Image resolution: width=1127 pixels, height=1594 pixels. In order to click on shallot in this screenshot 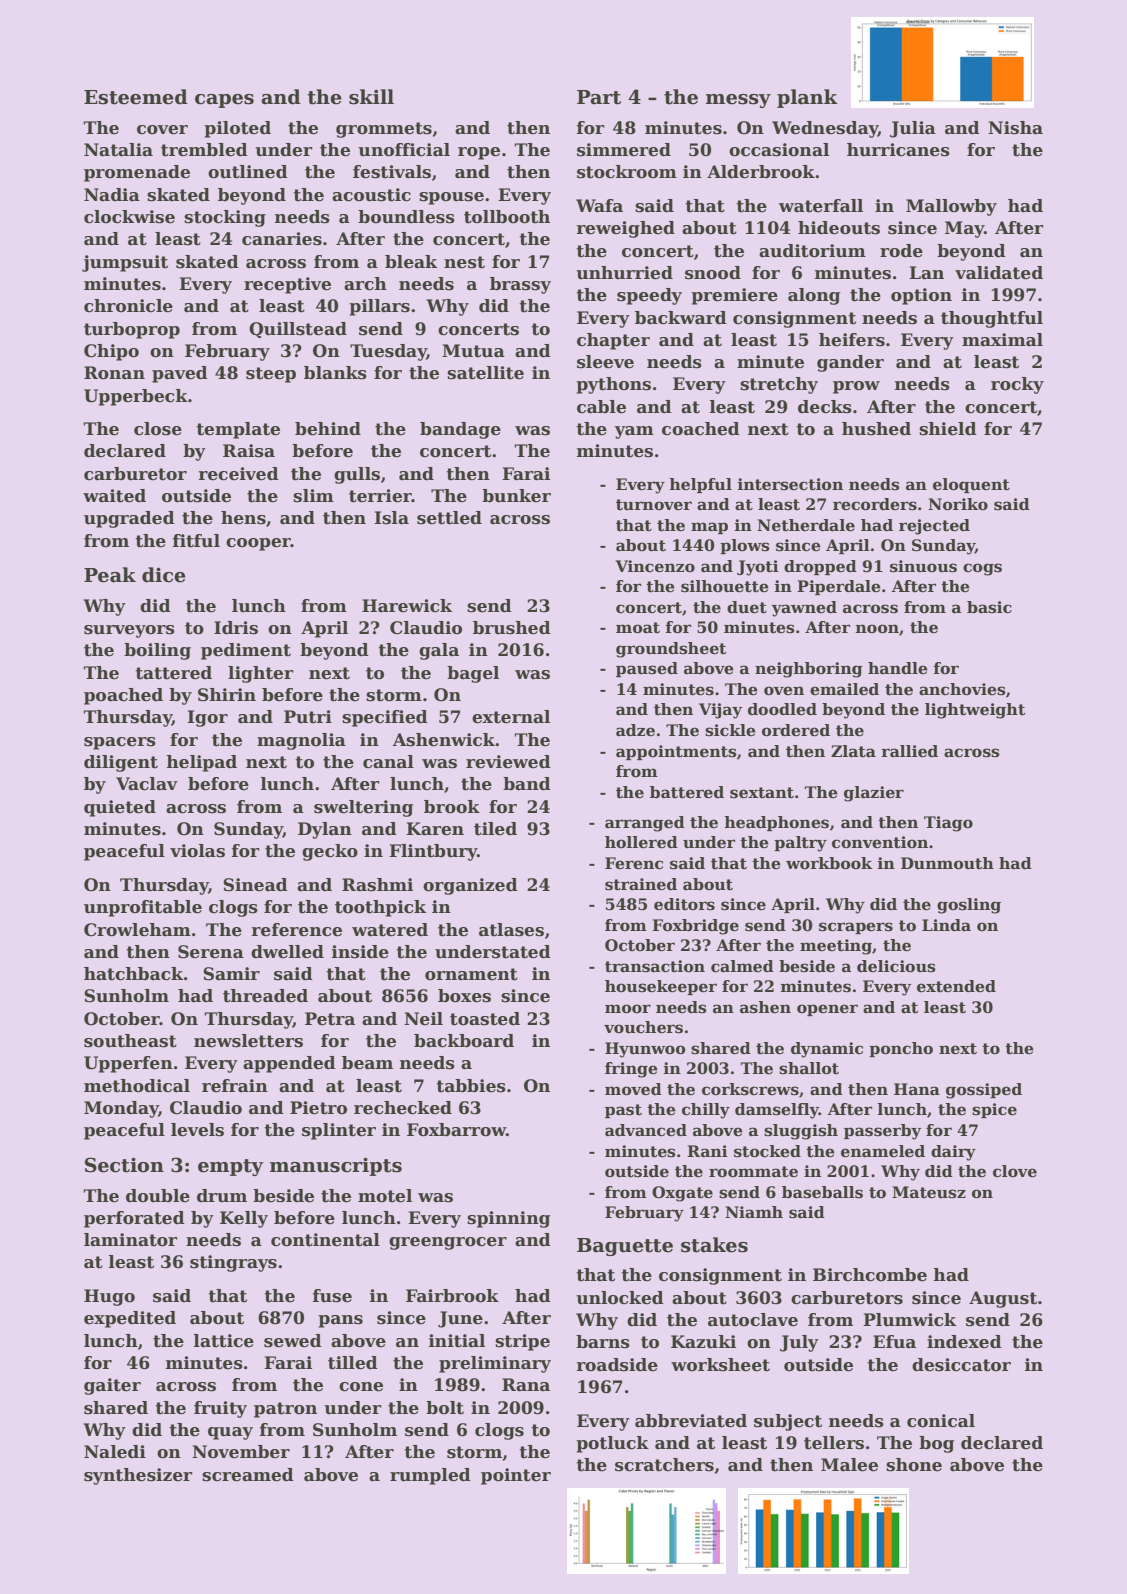, I will do `click(809, 1068)`.
